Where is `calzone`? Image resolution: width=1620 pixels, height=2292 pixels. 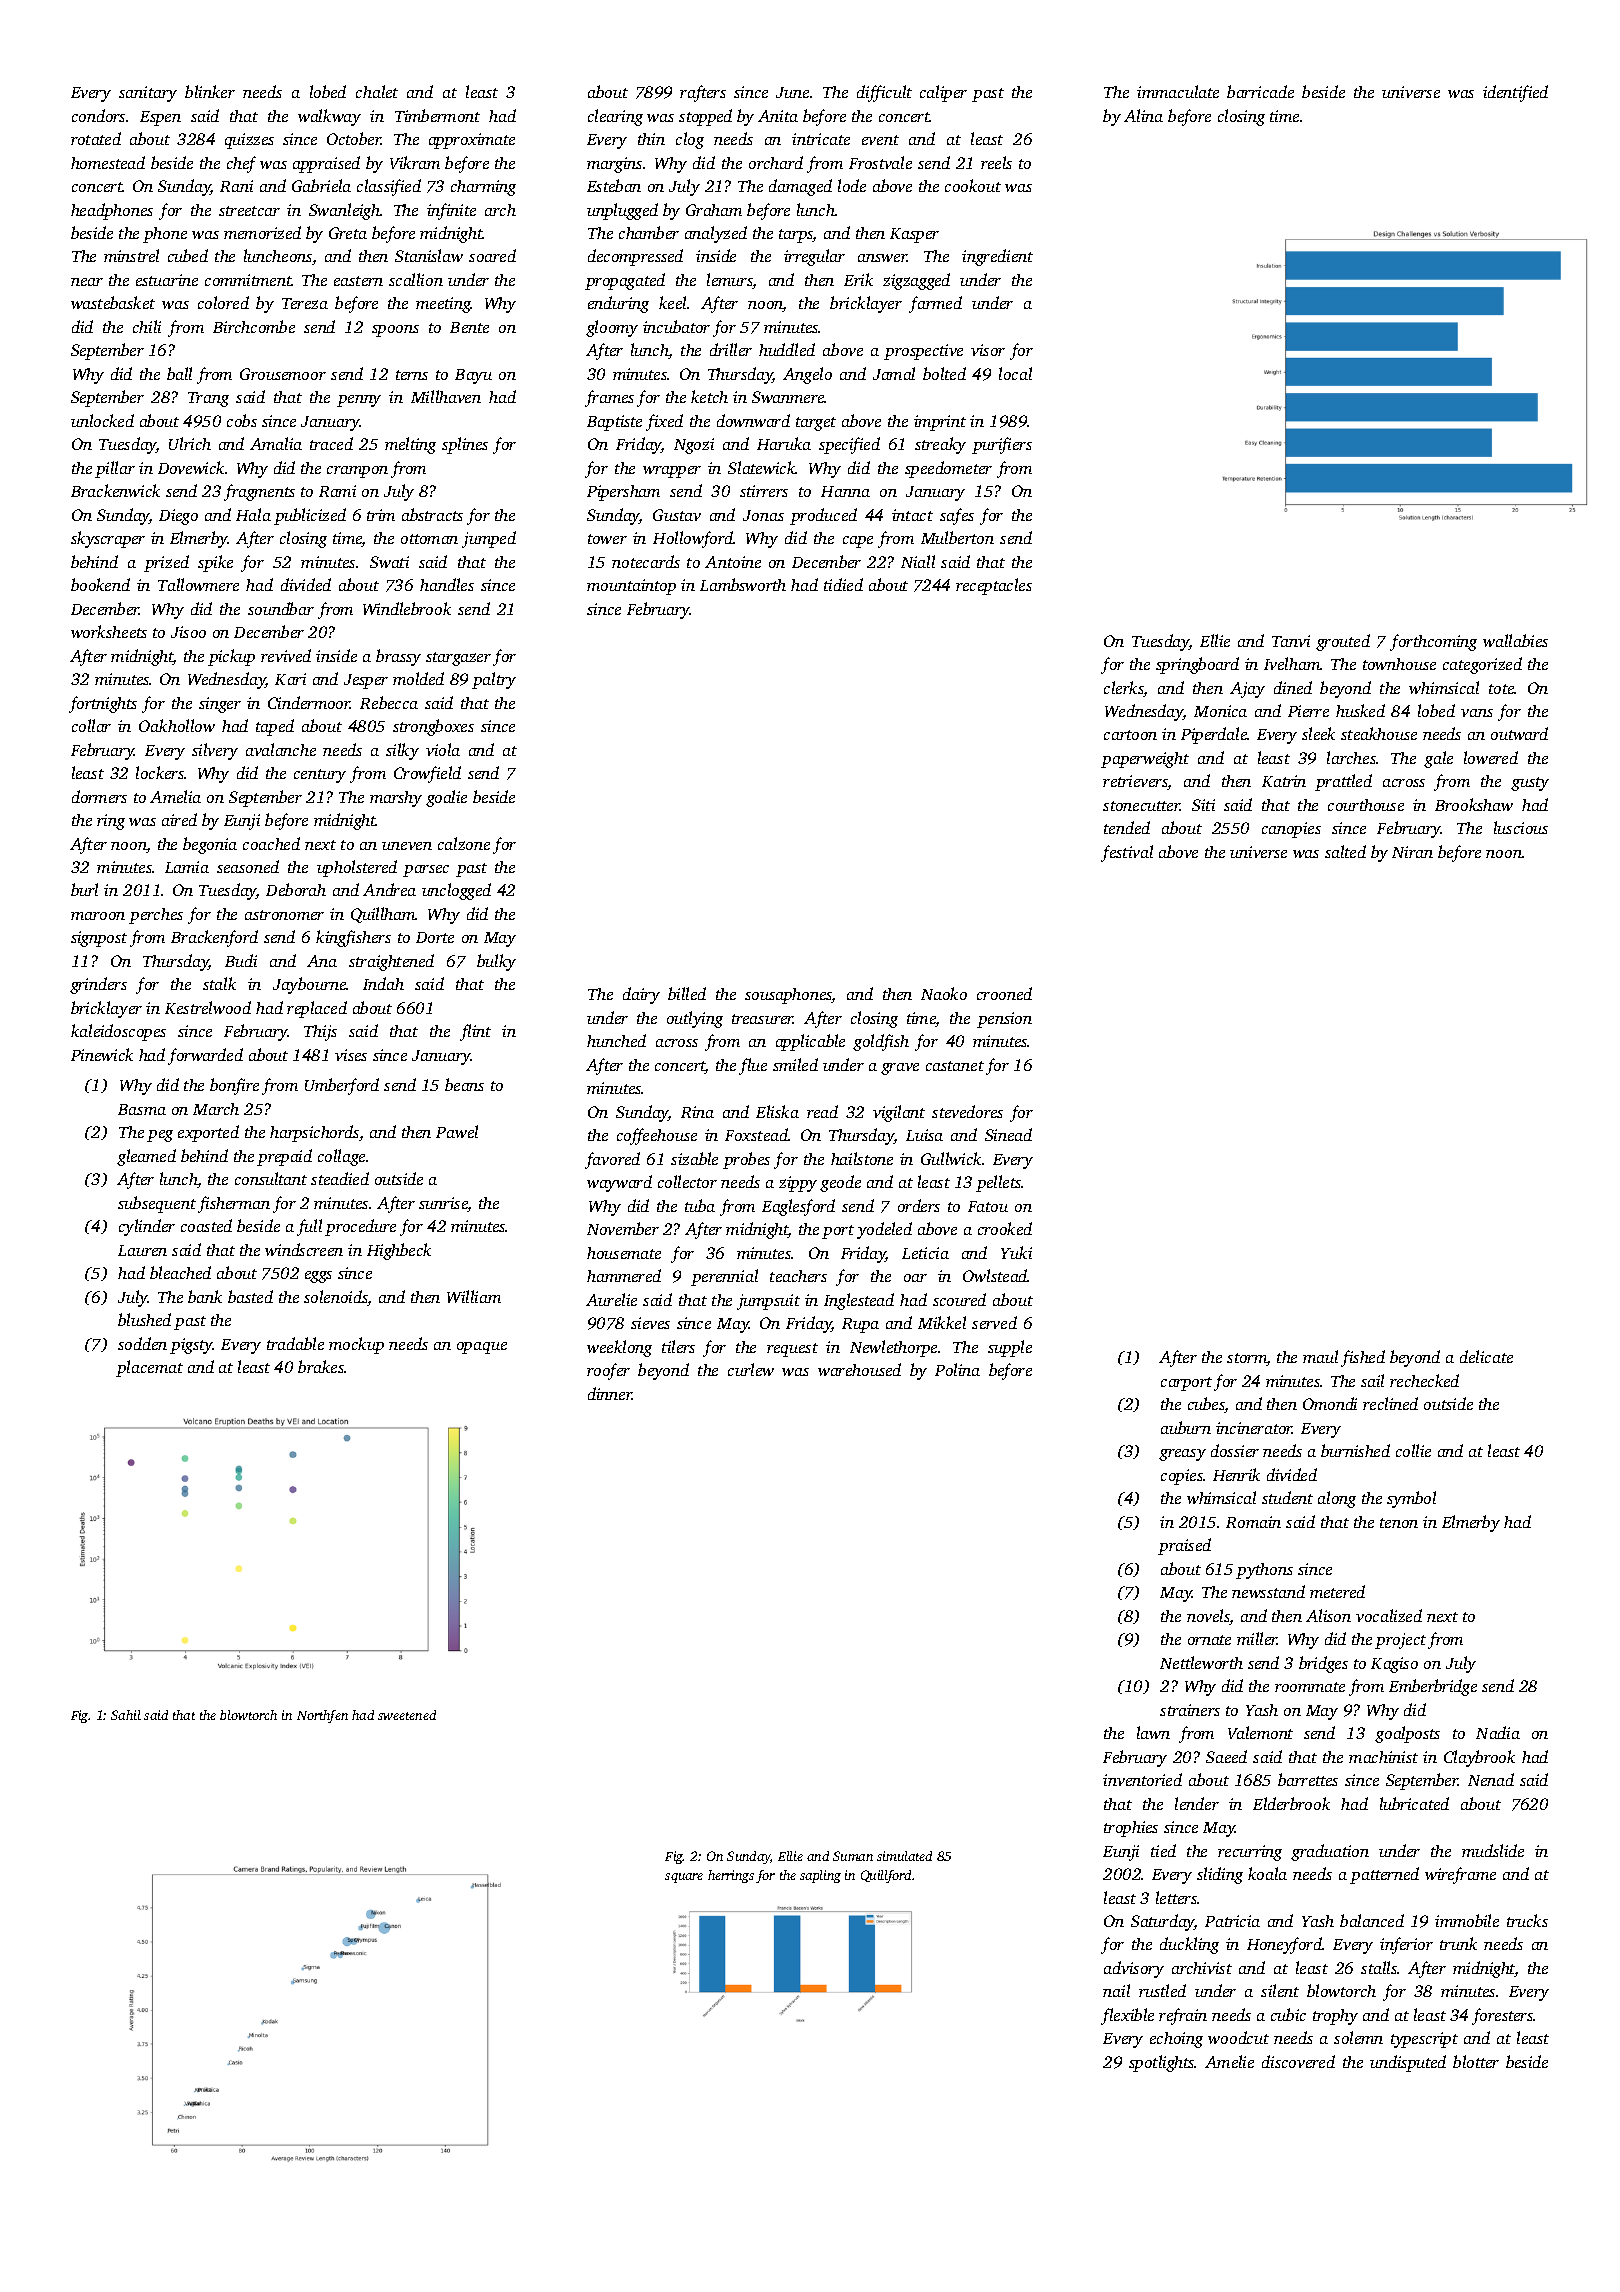 calzone is located at coordinates (464, 843).
